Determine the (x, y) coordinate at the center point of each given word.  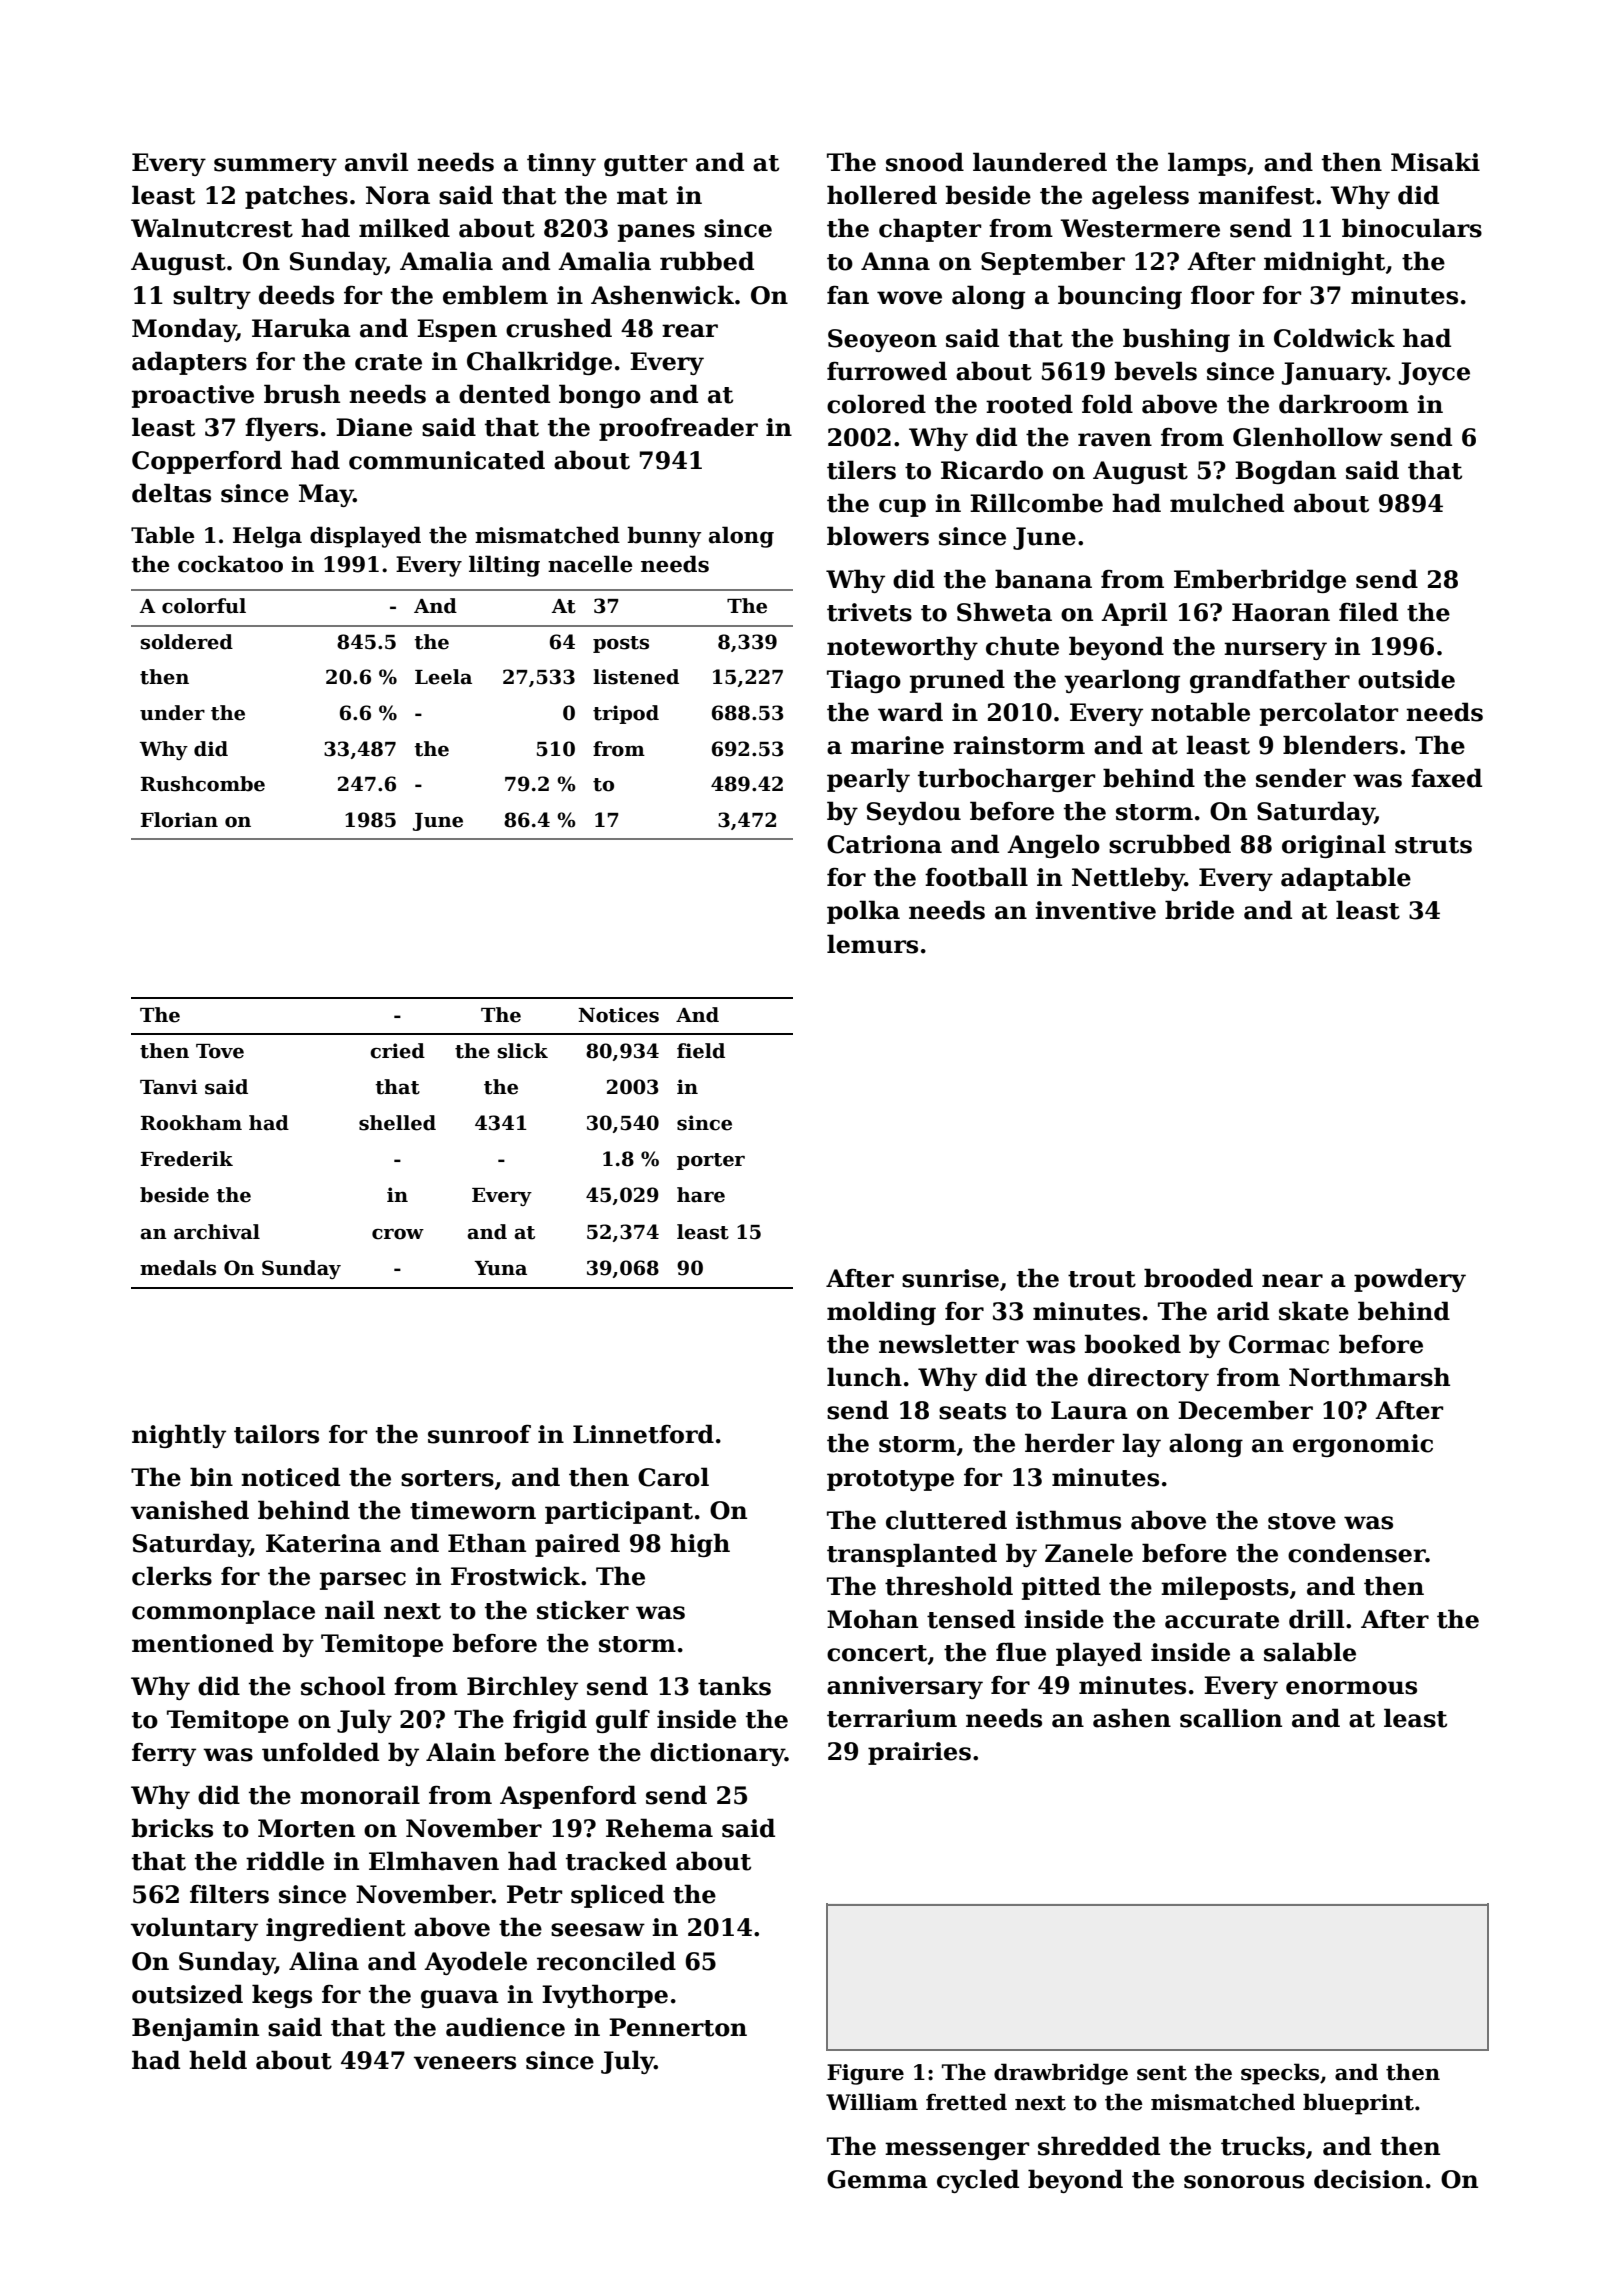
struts (1433, 845)
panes (656, 233)
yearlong (1122, 681)
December (1245, 1410)
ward (910, 712)
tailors (276, 1434)
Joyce (1434, 373)
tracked (616, 1861)
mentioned (203, 1643)
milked (404, 228)
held (218, 2060)
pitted (1061, 1588)
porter (711, 1161)
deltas (171, 493)
